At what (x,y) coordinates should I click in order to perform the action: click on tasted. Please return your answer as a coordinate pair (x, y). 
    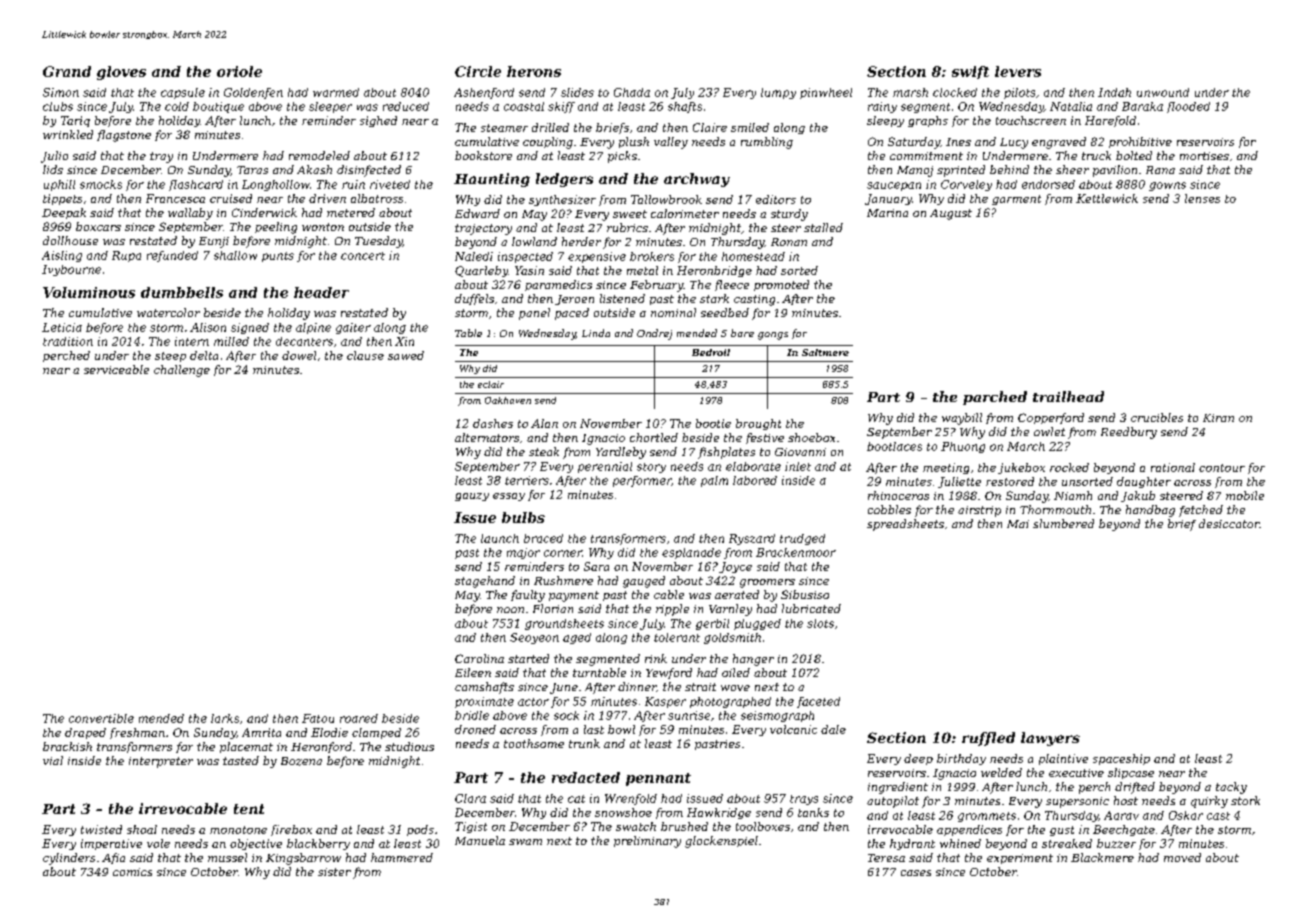
    Looking at the image, I should click on (241, 760).
